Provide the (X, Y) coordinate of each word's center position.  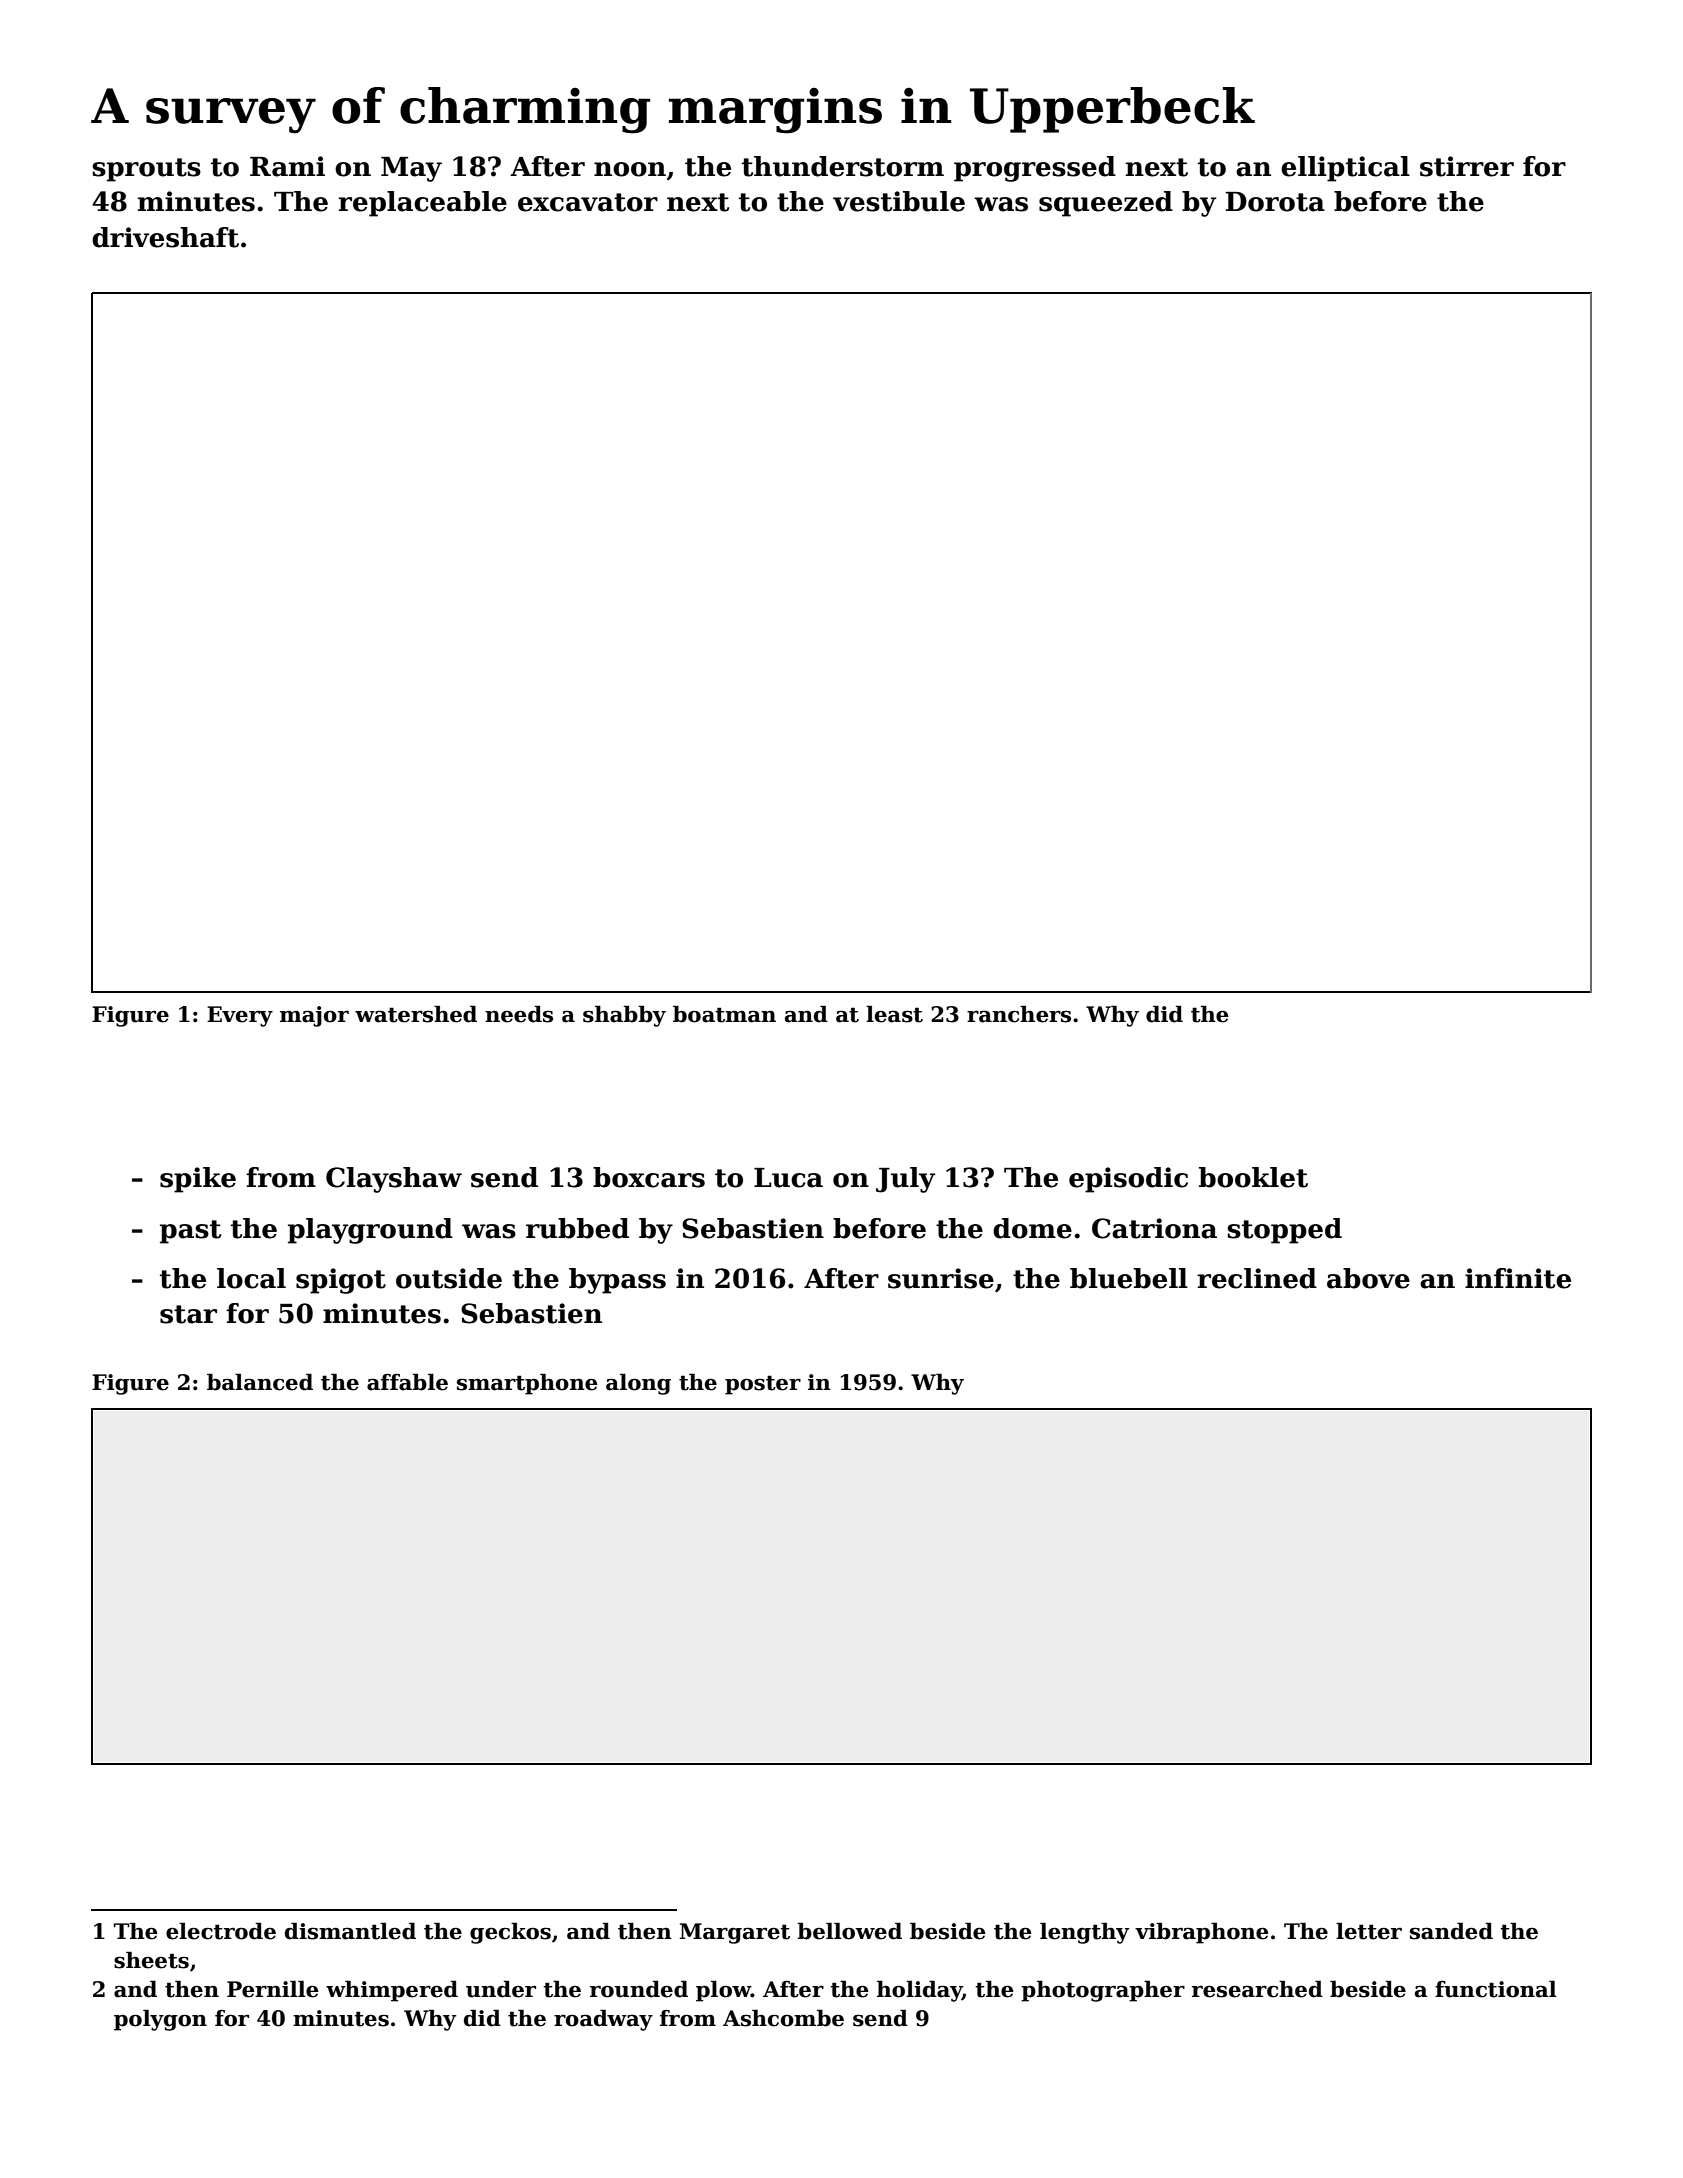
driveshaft (165, 237)
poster (763, 1385)
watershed (416, 1014)
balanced (260, 1382)
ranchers (1019, 1014)
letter (1369, 1931)
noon (630, 169)
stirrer (1467, 166)
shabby (624, 1016)
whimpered (392, 1991)
